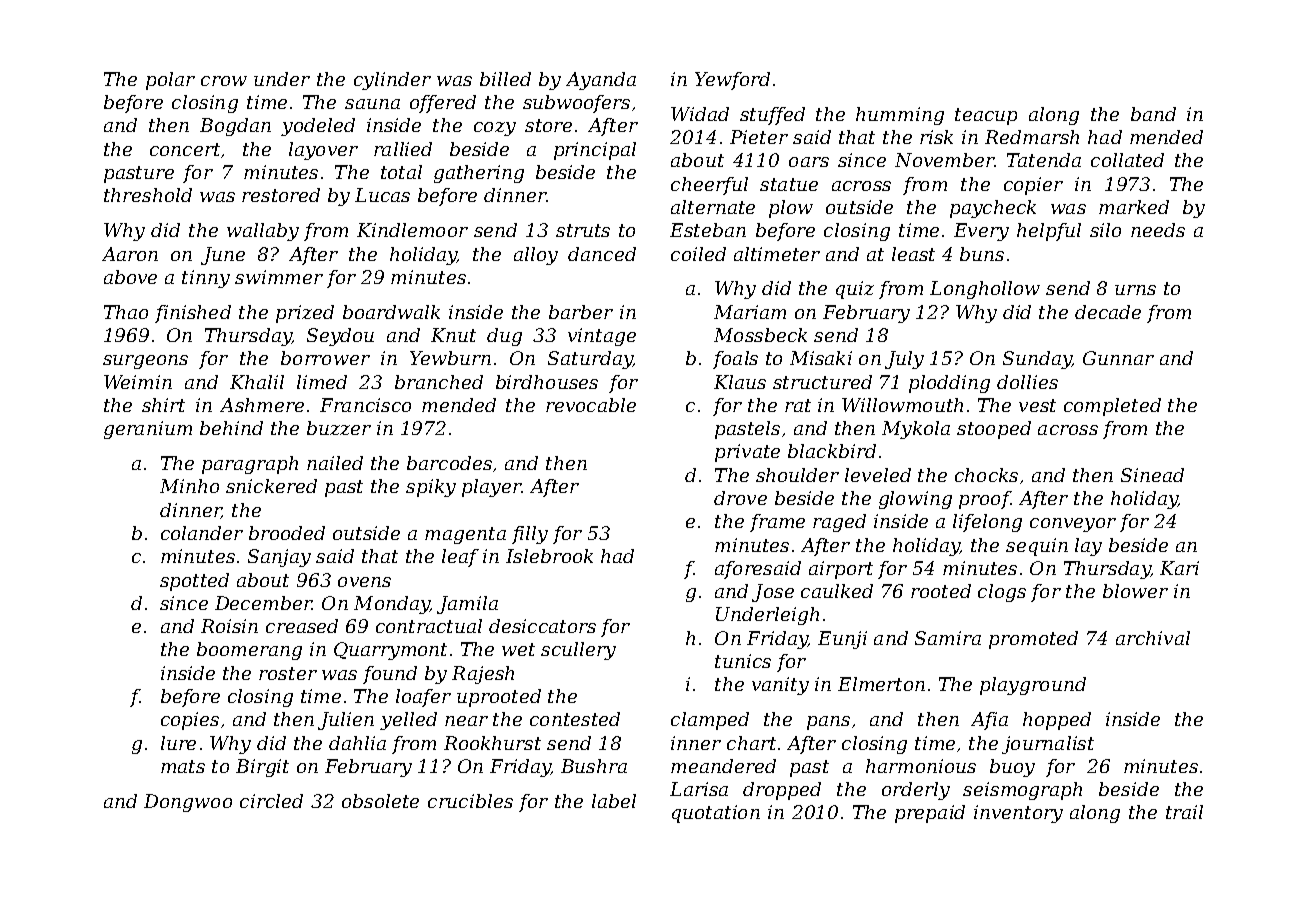 Image resolution: width=1308 pixels, height=924 pixels. What do you see at coordinates (760, 335) in the screenshot?
I see `Mossbeck` at bounding box center [760, 335].
